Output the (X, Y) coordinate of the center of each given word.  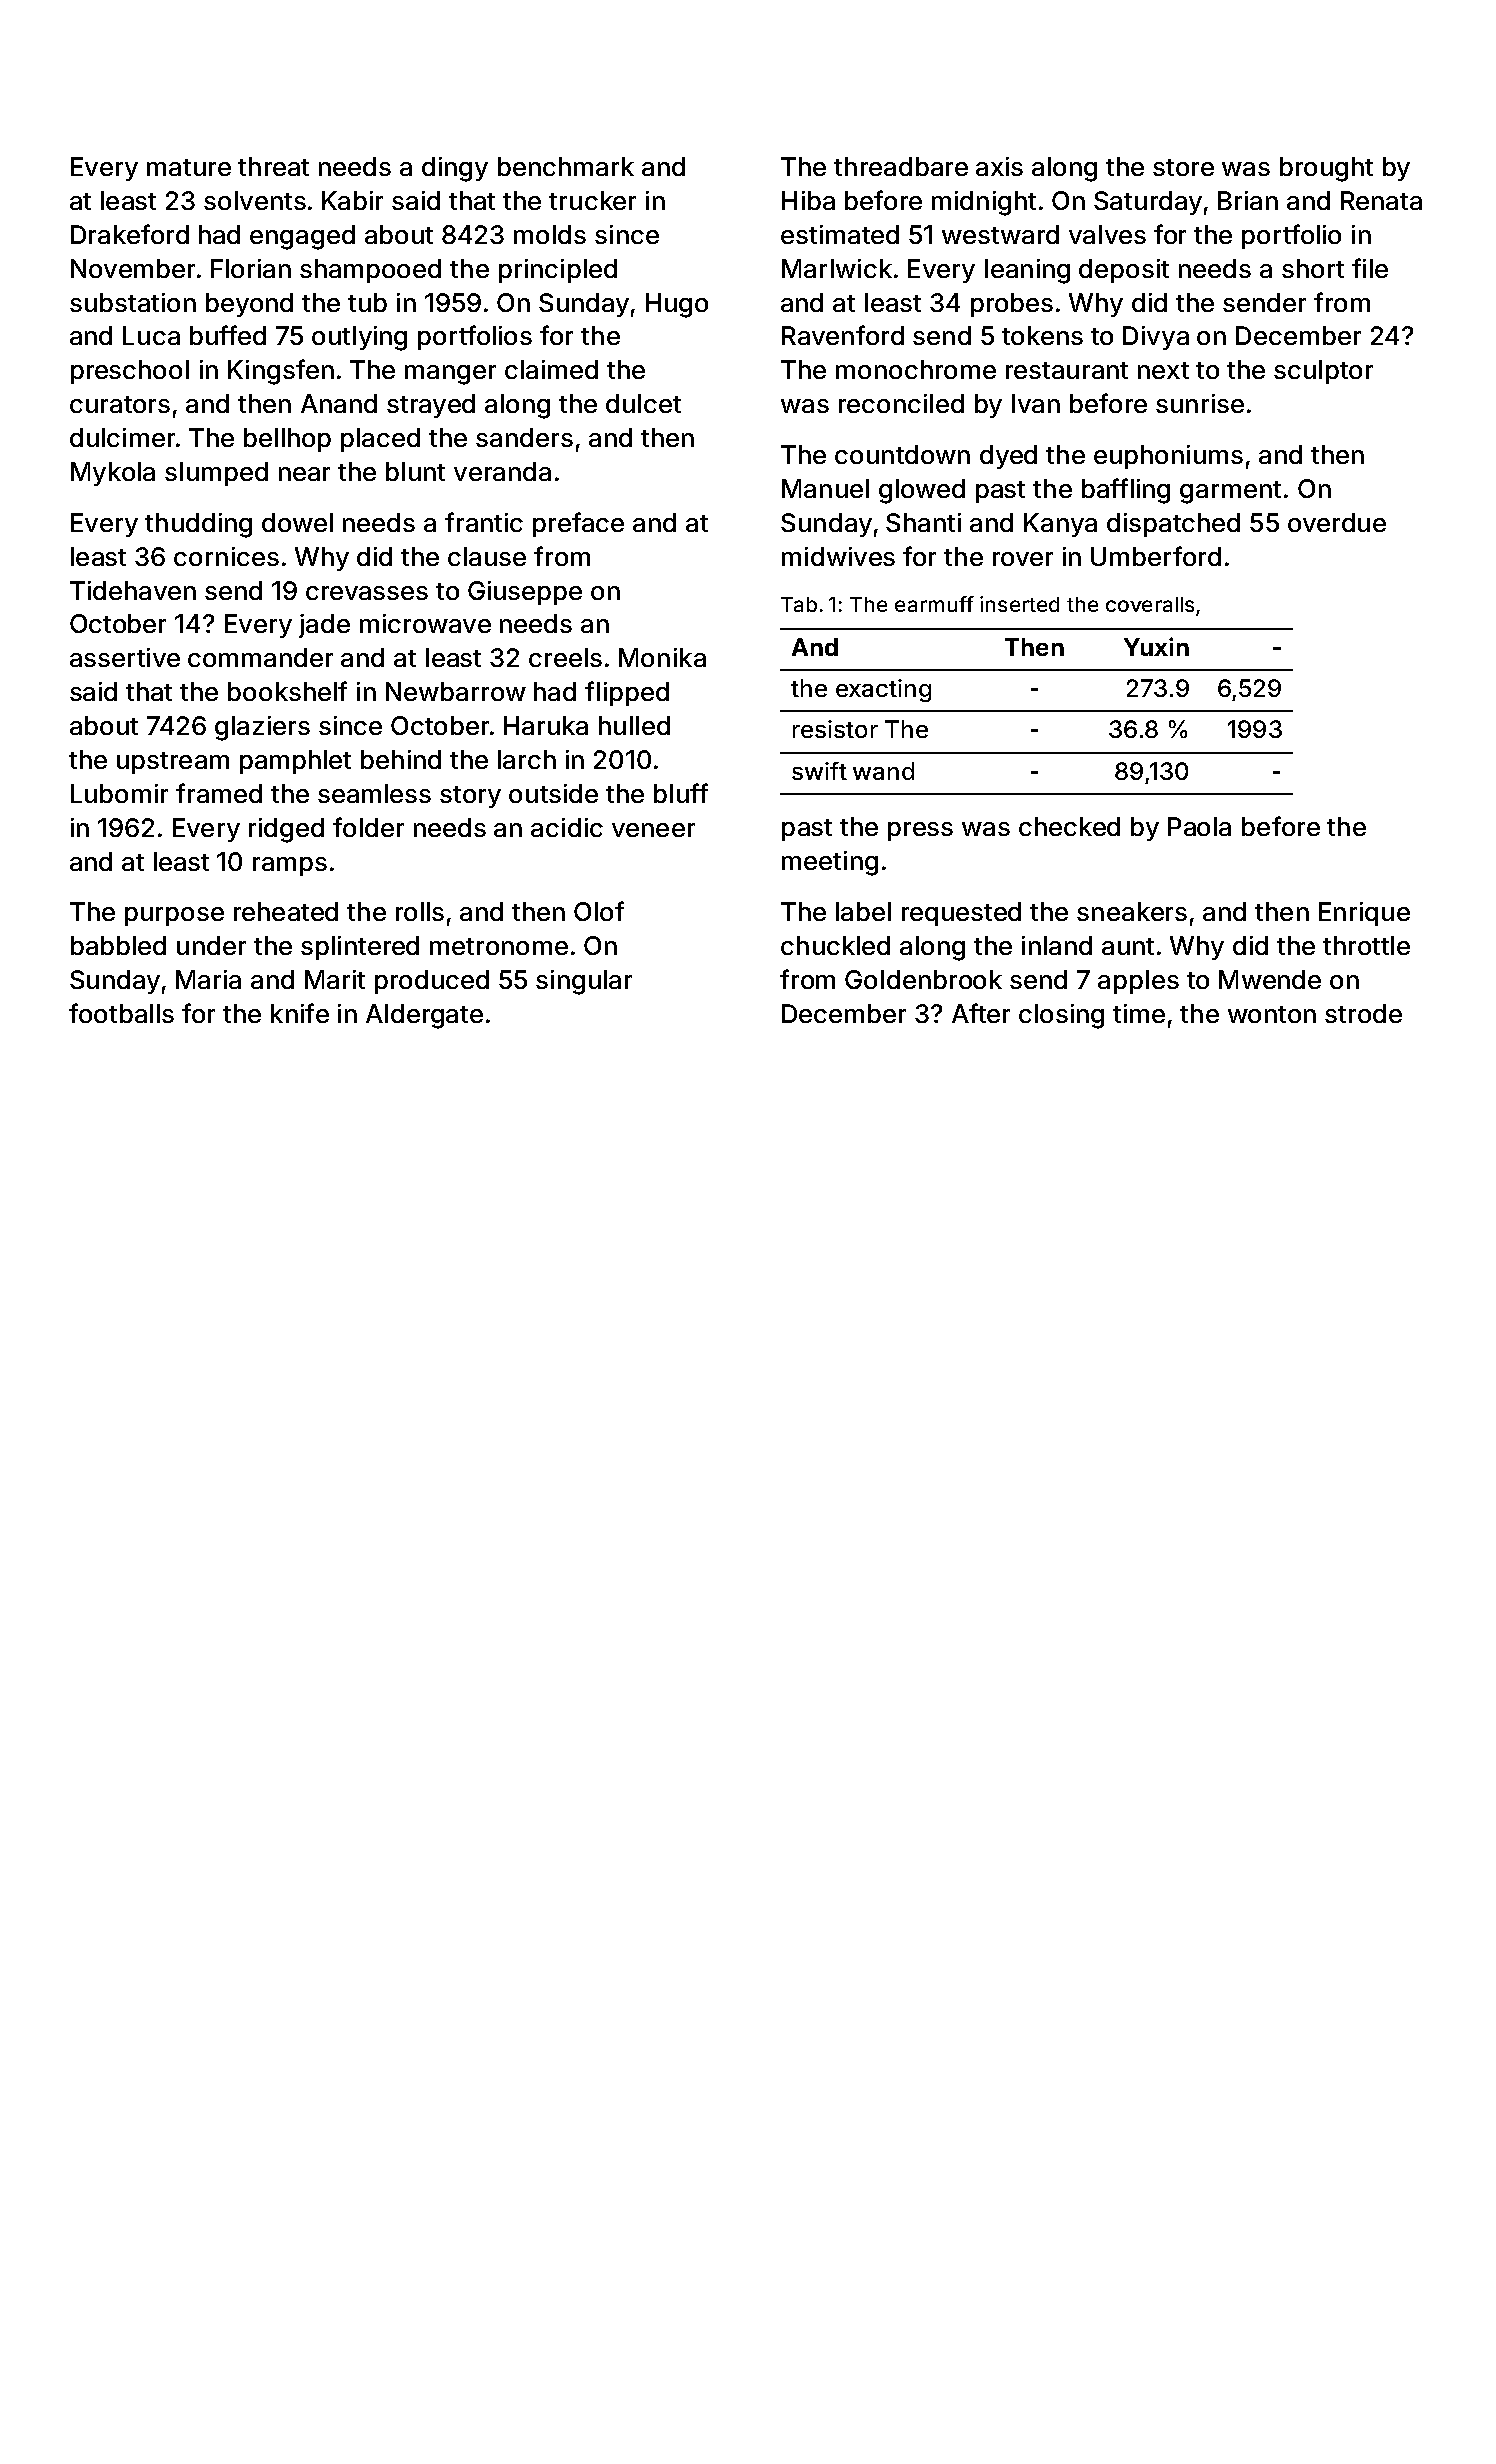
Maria (208, 979)
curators (120, 404)
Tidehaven (133, 590)
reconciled (901, 403)
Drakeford (130, 234)
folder (368, 827)
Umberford (1156, 556)
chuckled (835, 945)
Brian (1248, 200)
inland (1057, 945)
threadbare (901, 166)
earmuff (934, 604)
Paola (1199, 826)
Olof (599, 911)
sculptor (1323, 372)
